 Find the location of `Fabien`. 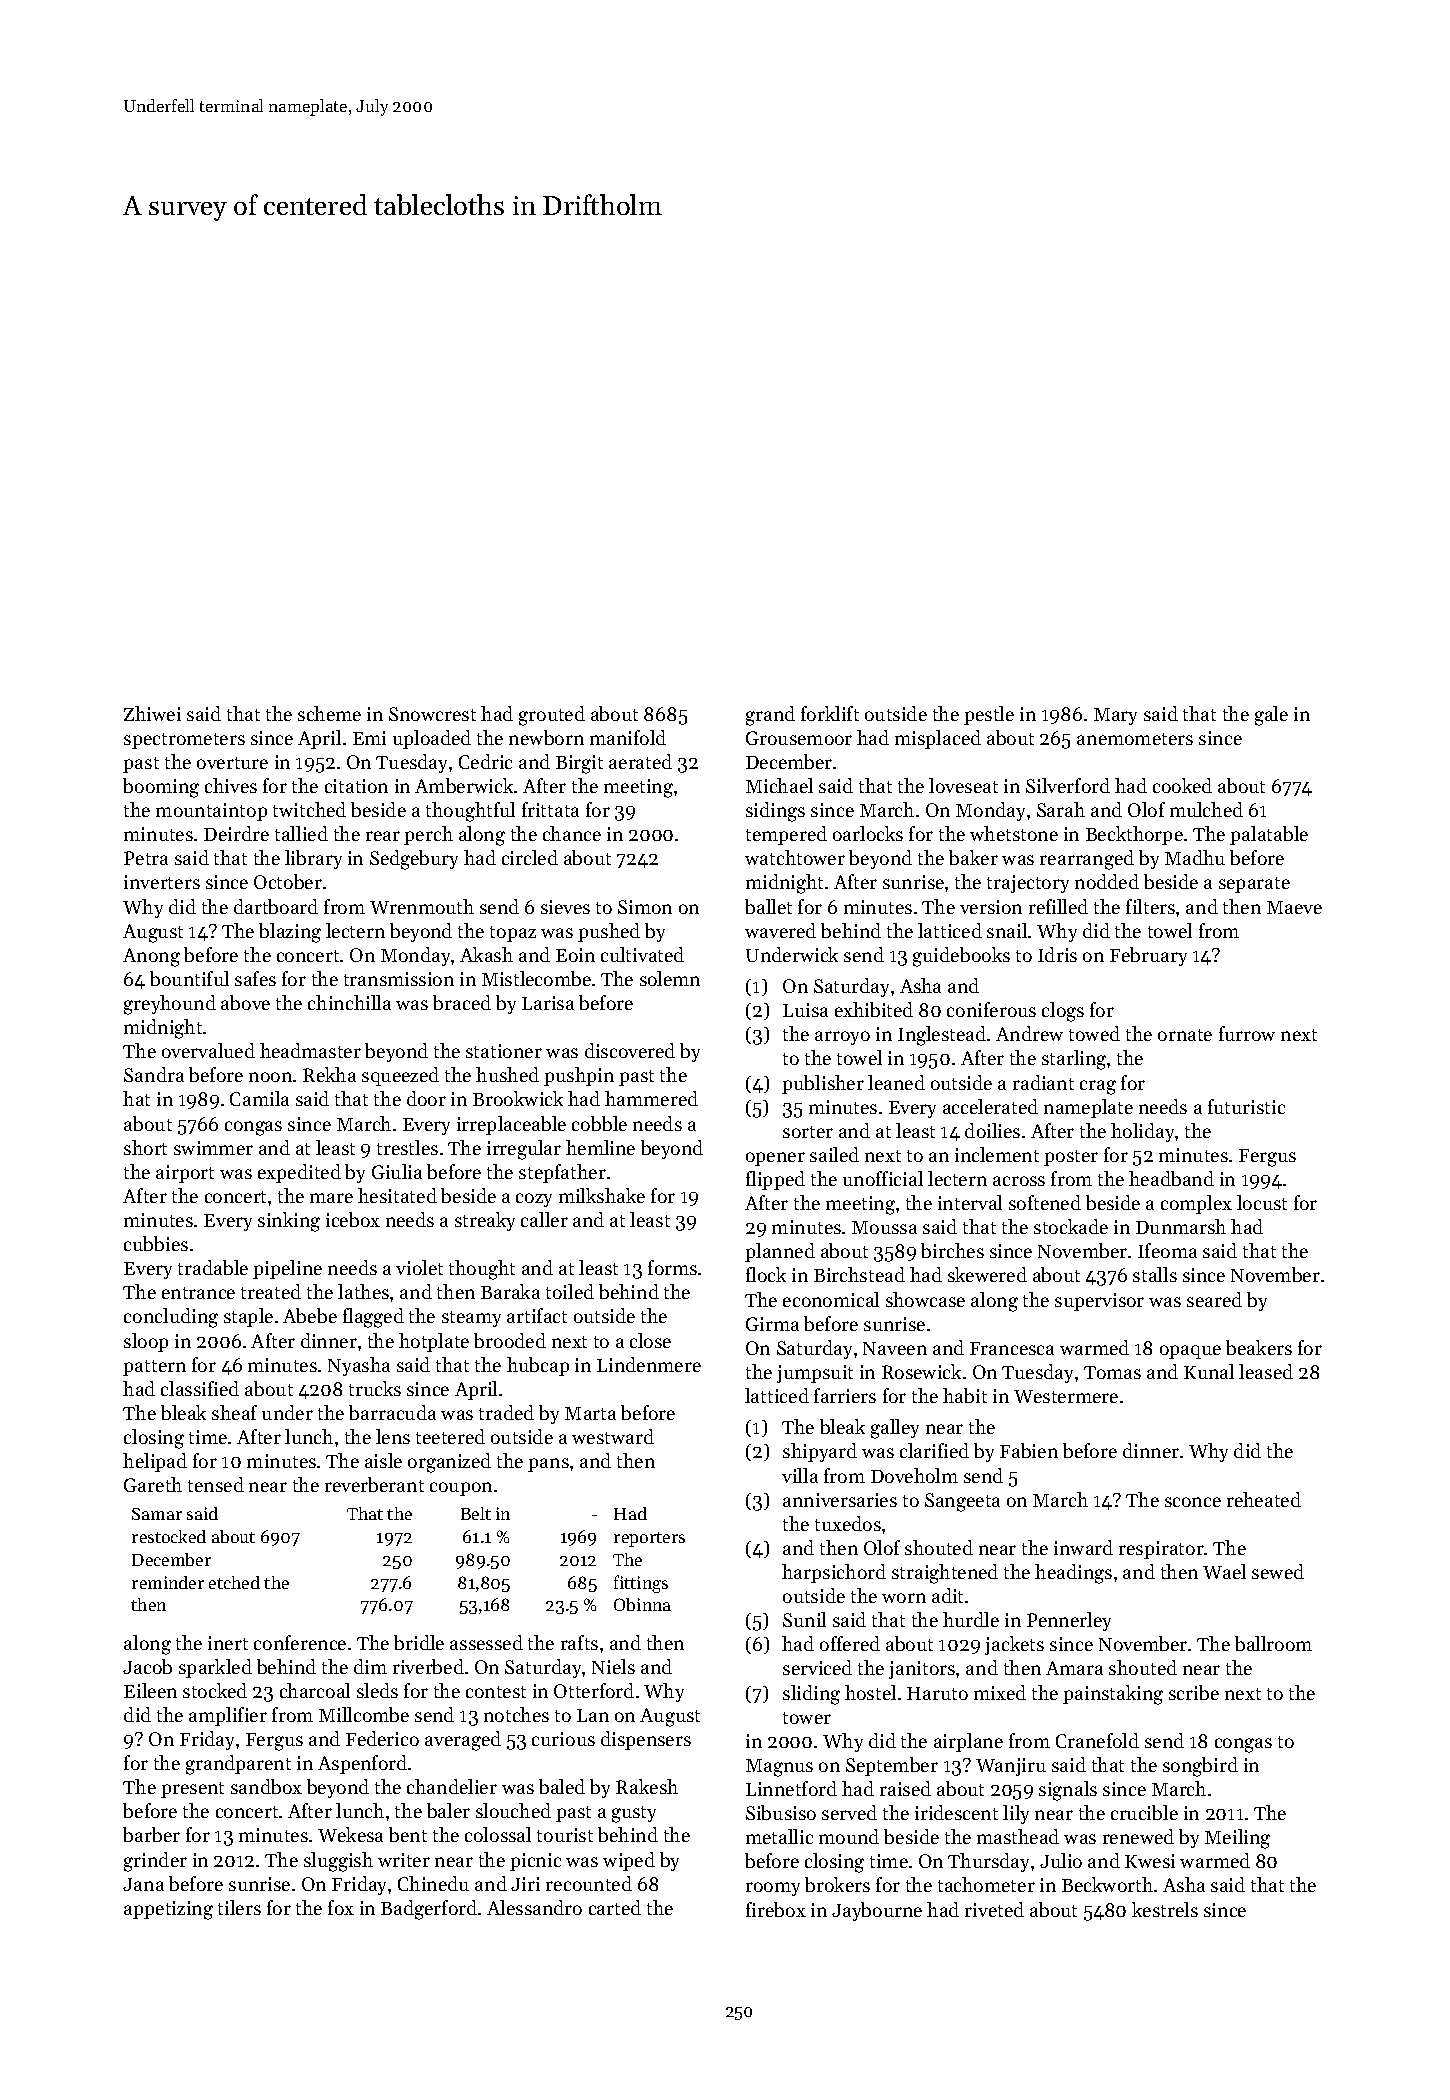

Fabien is located at coordinates (1029, 1450).
